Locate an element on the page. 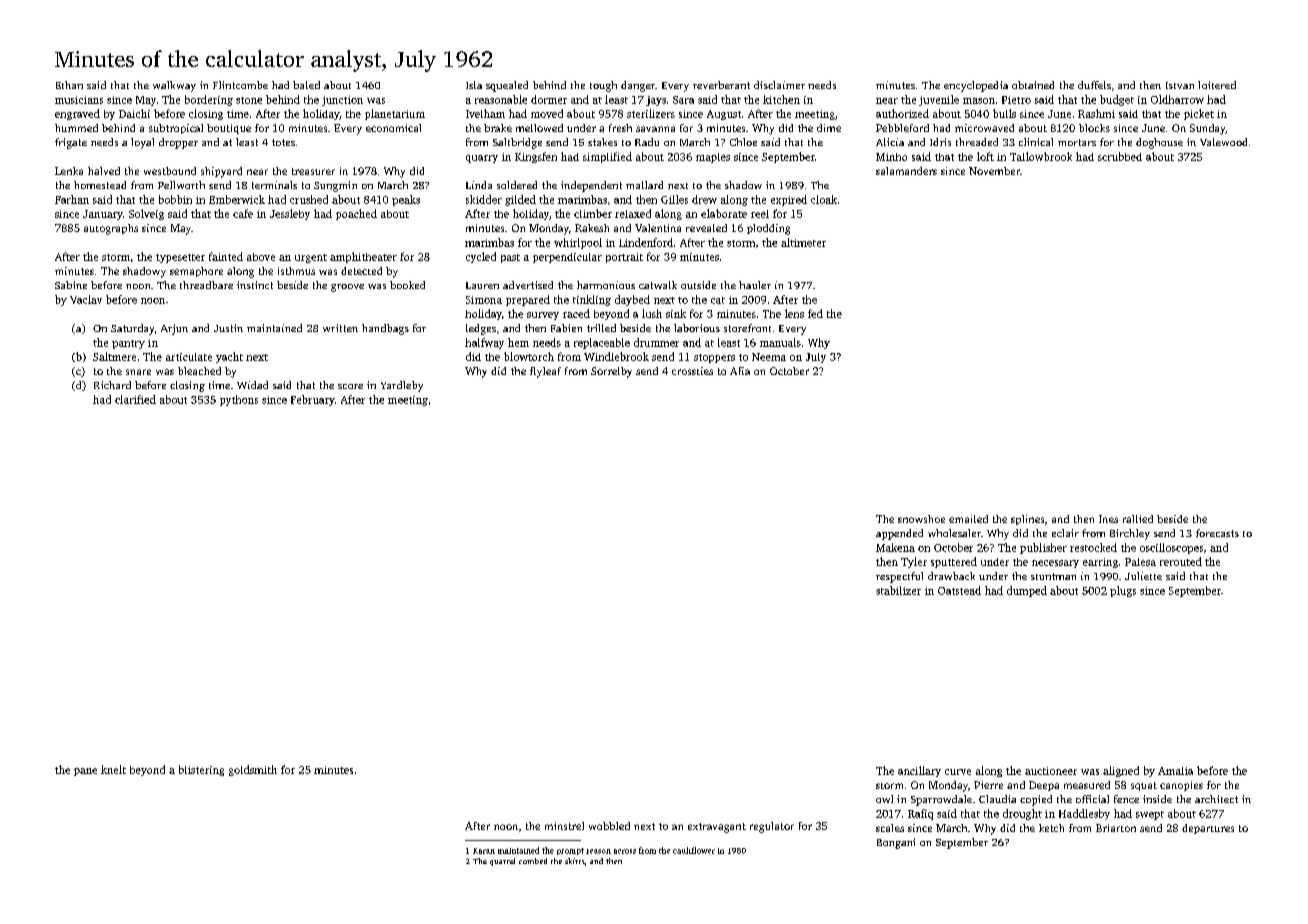 The width and height of the page is (1308, 924). Amalia is located at coordinates (1175, 771).
